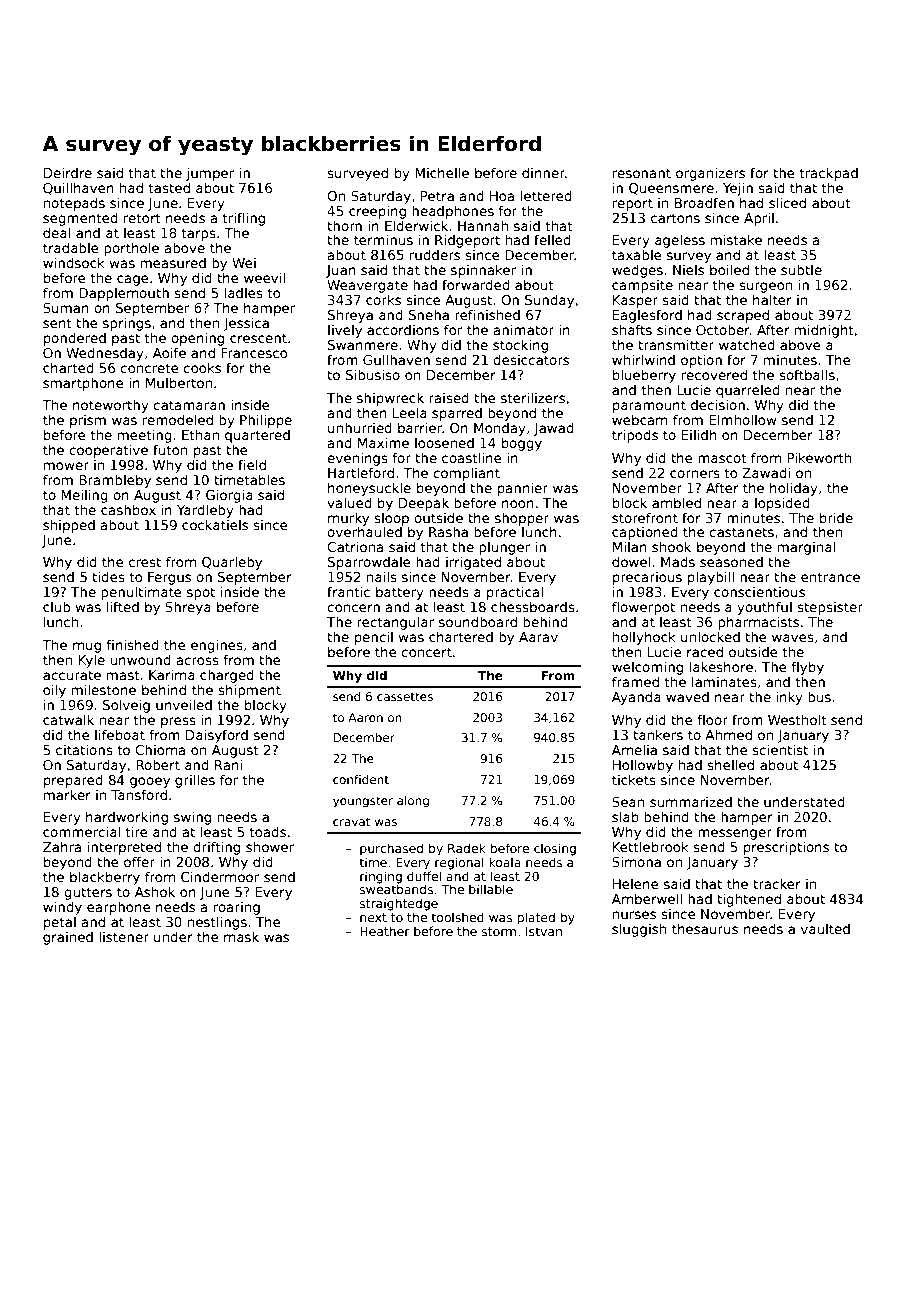 The height and width of the screenshot is (1316, 908). I want to click on concrete, so click(149, 368).
